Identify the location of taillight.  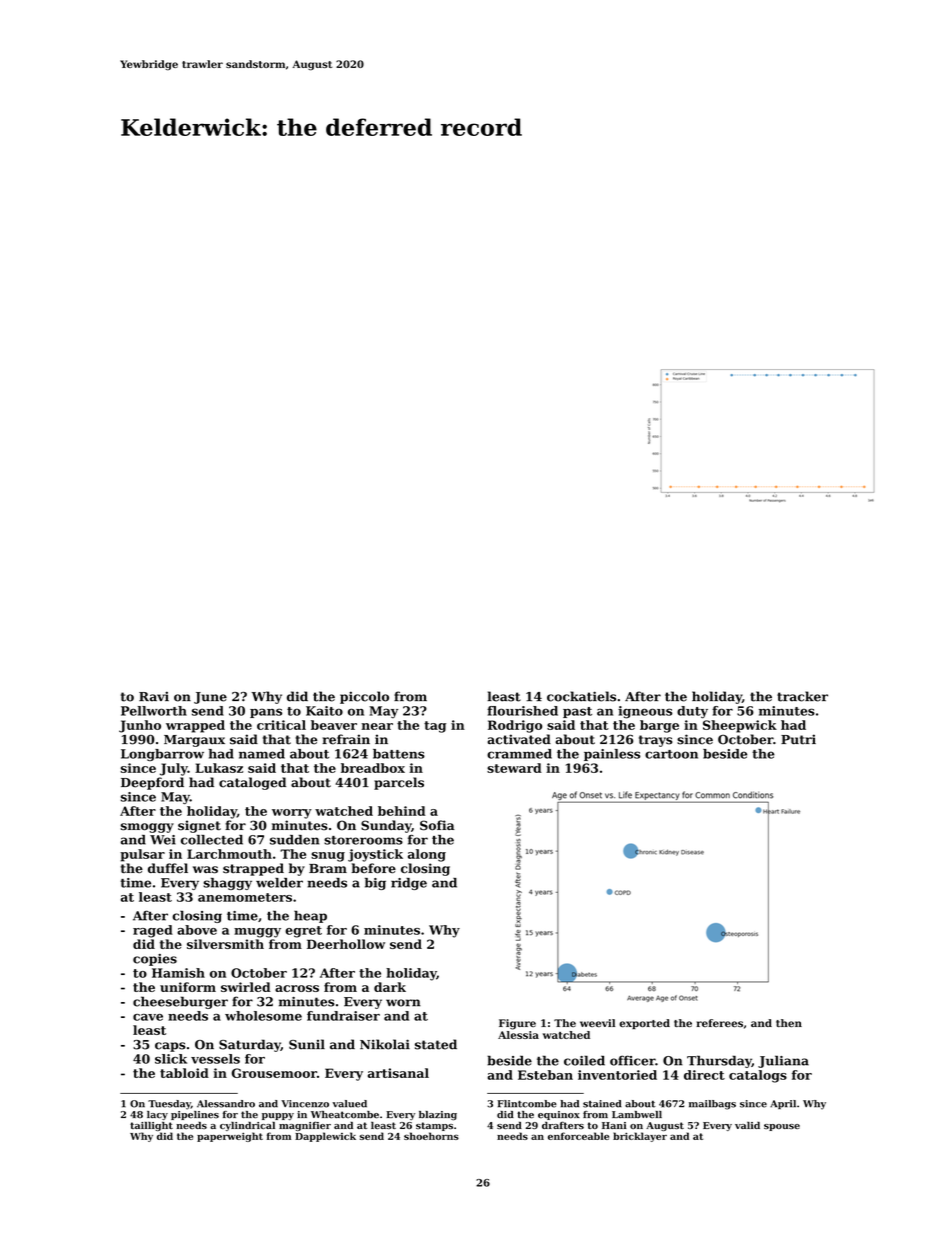
(151, 1126).
